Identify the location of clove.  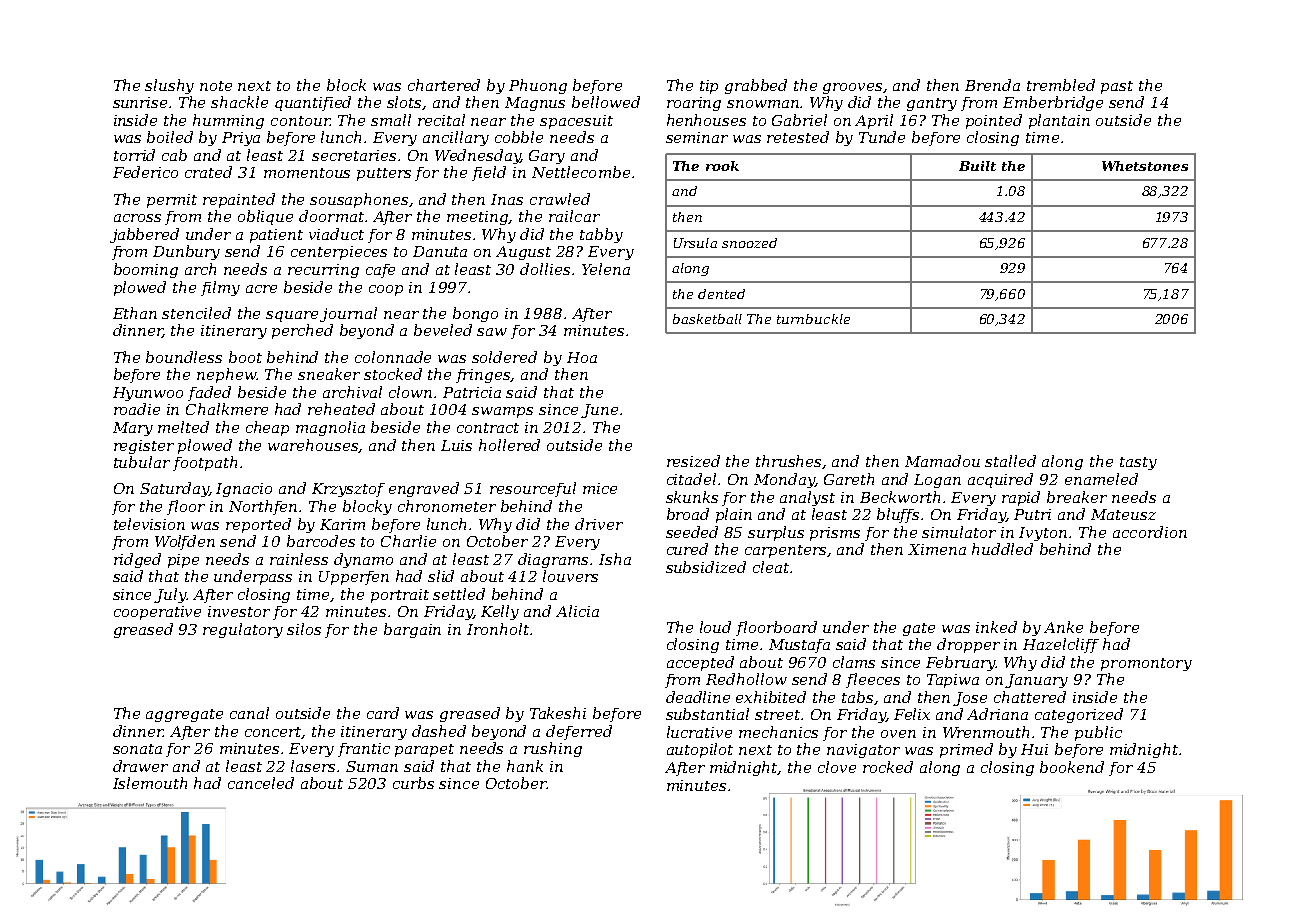
(837, 767).
